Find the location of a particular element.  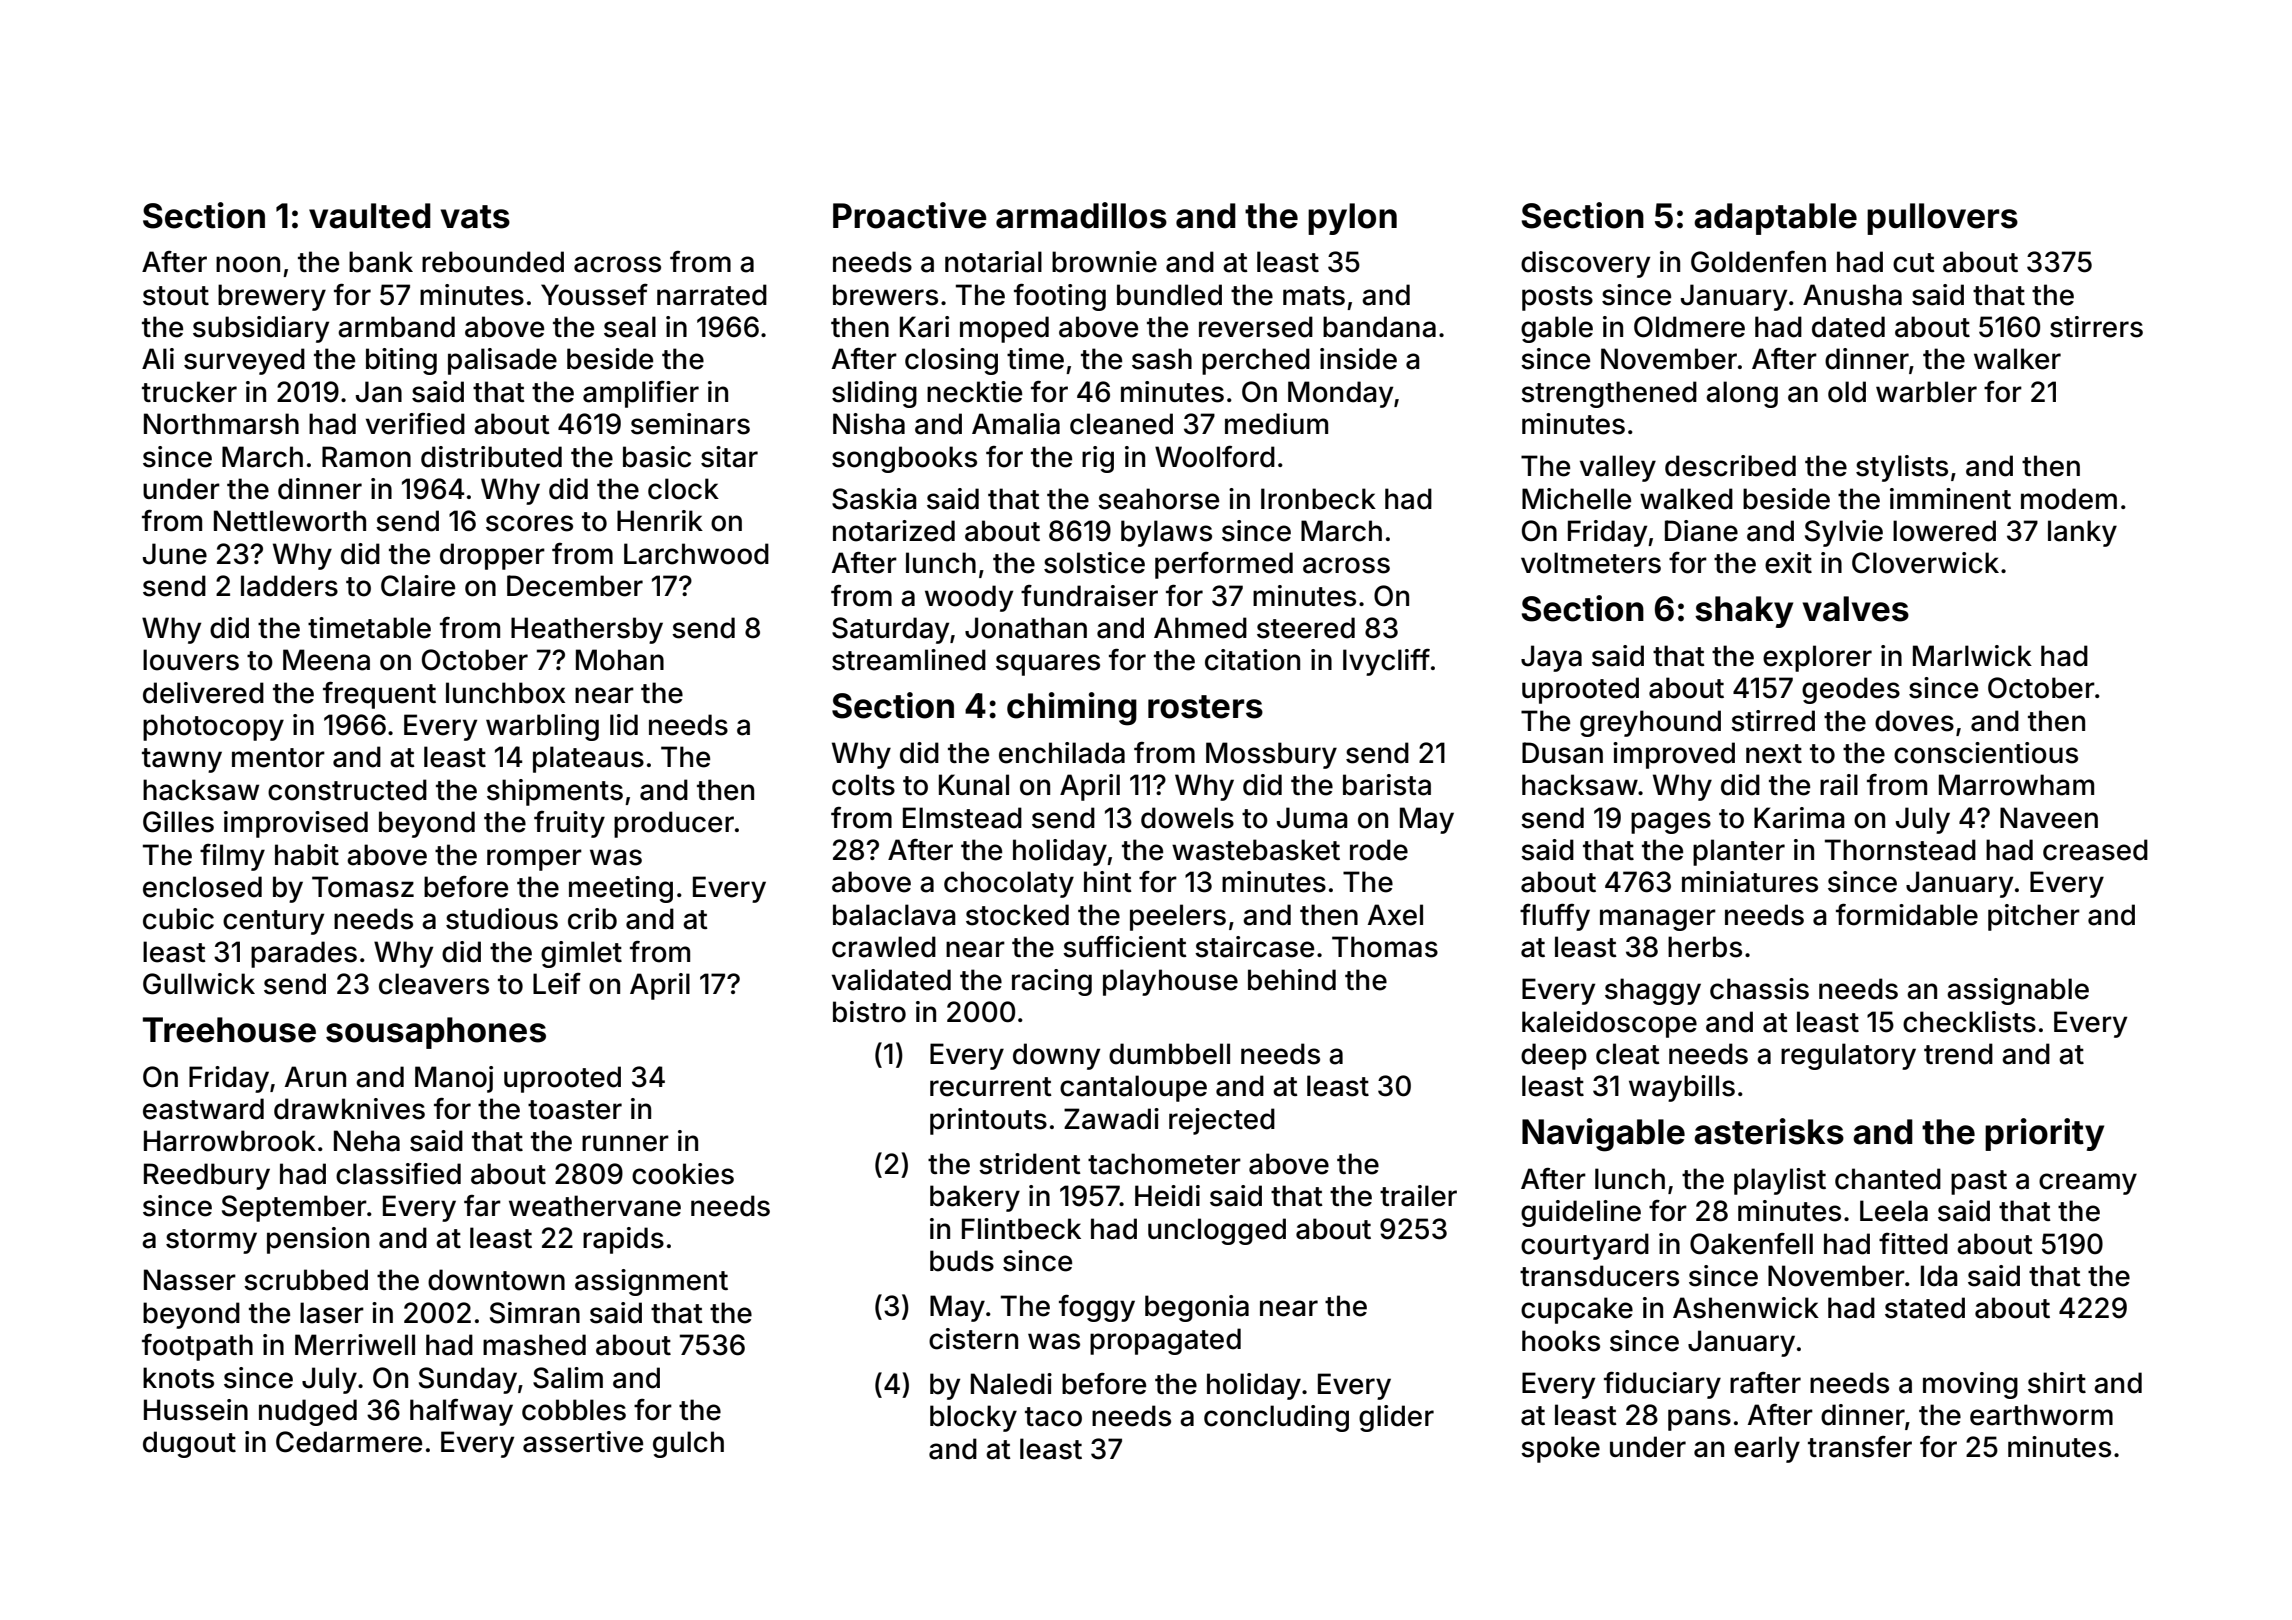

bylaws is located at coordinates (1166, 533).
